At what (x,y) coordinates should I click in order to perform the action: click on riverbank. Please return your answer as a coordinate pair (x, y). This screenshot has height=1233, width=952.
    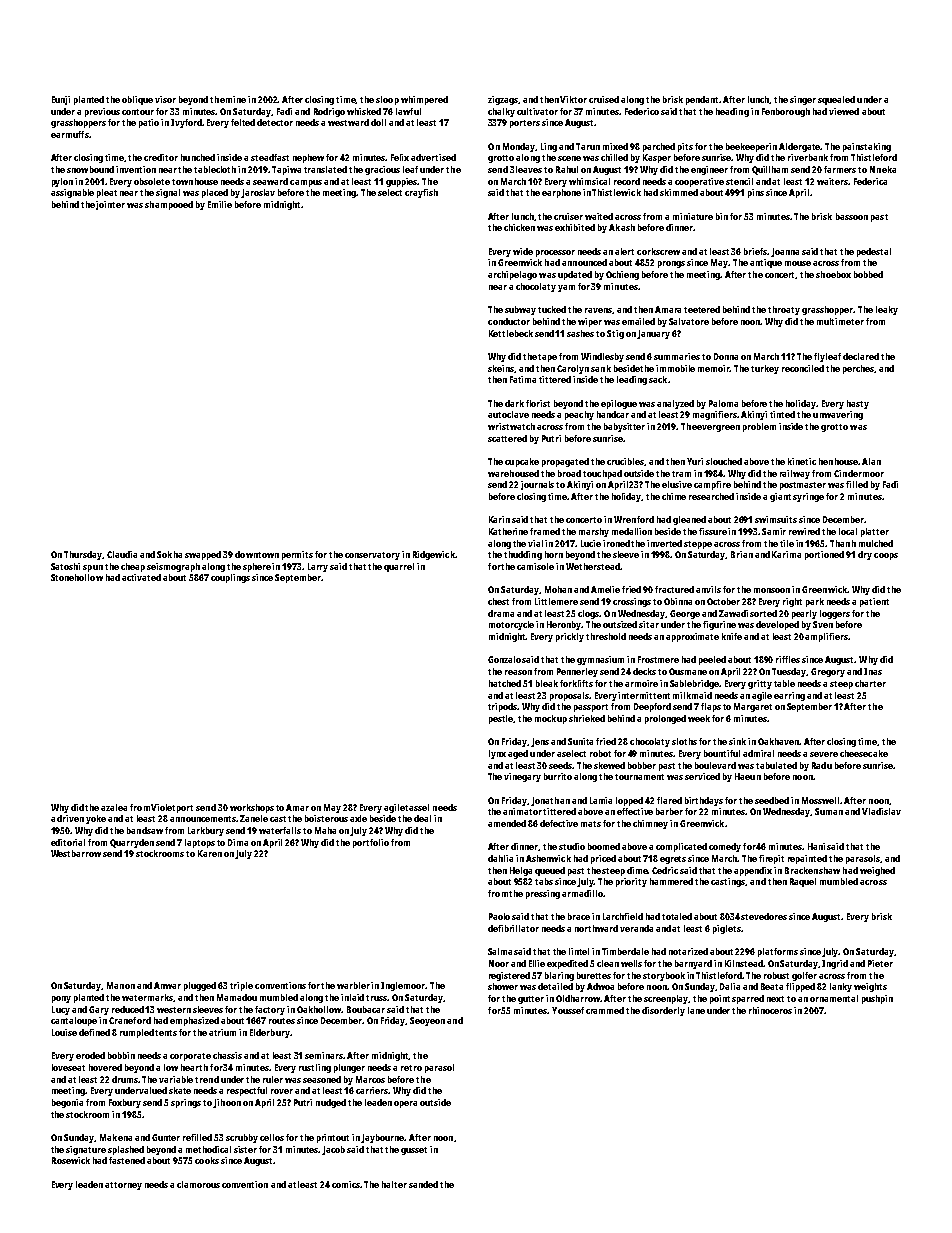
    Looking at the image, I should click on (808, 157).
